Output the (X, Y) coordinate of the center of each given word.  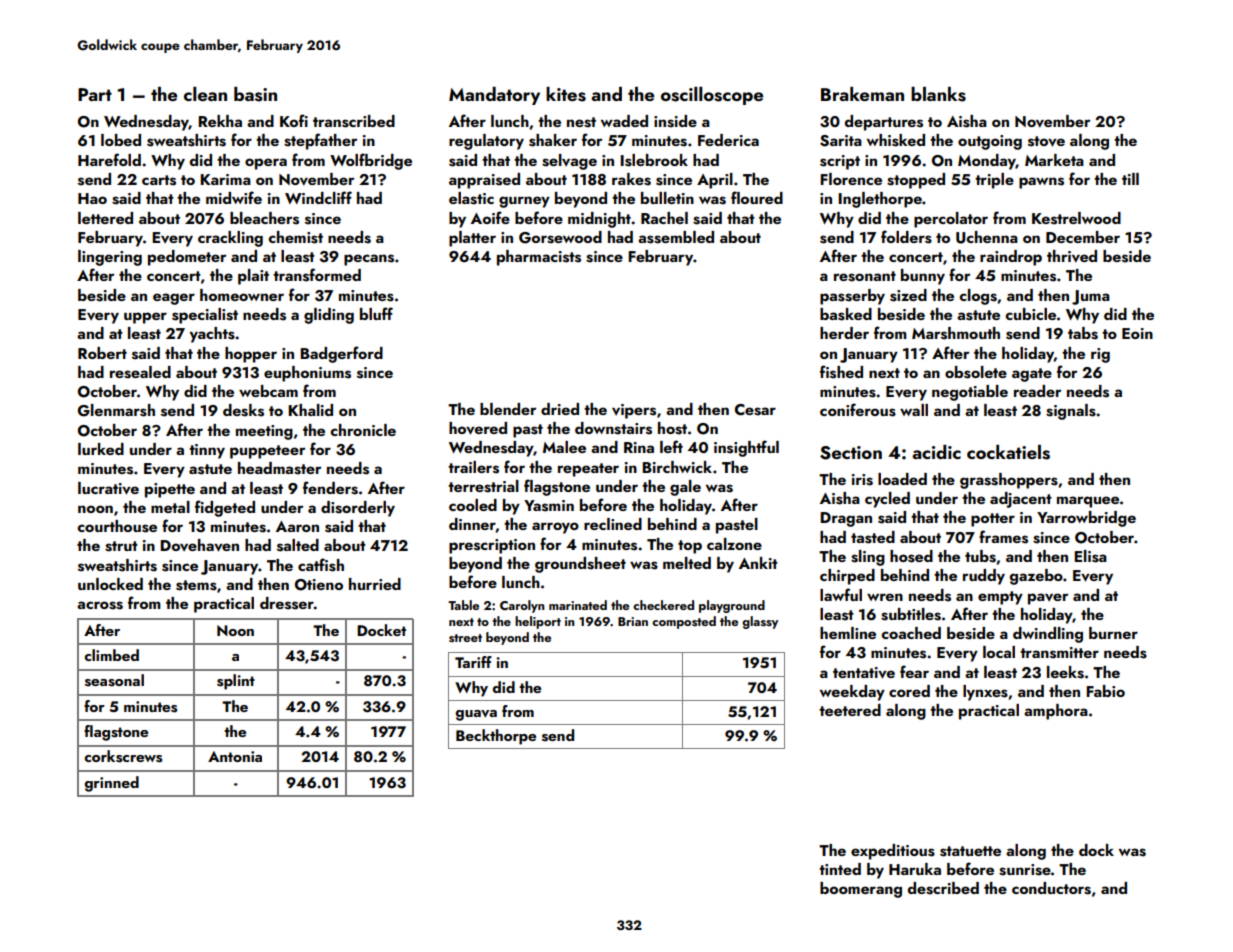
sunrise (1025, 870)
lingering (110, 258)
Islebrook (654, 160)
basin (255, 94)
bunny (923, 277)
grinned (111, 784)
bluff (376, 313)
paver (1048, 599)
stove (1046, 141)
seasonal (114, 680)
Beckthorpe (496, 737)
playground (732, 606)
